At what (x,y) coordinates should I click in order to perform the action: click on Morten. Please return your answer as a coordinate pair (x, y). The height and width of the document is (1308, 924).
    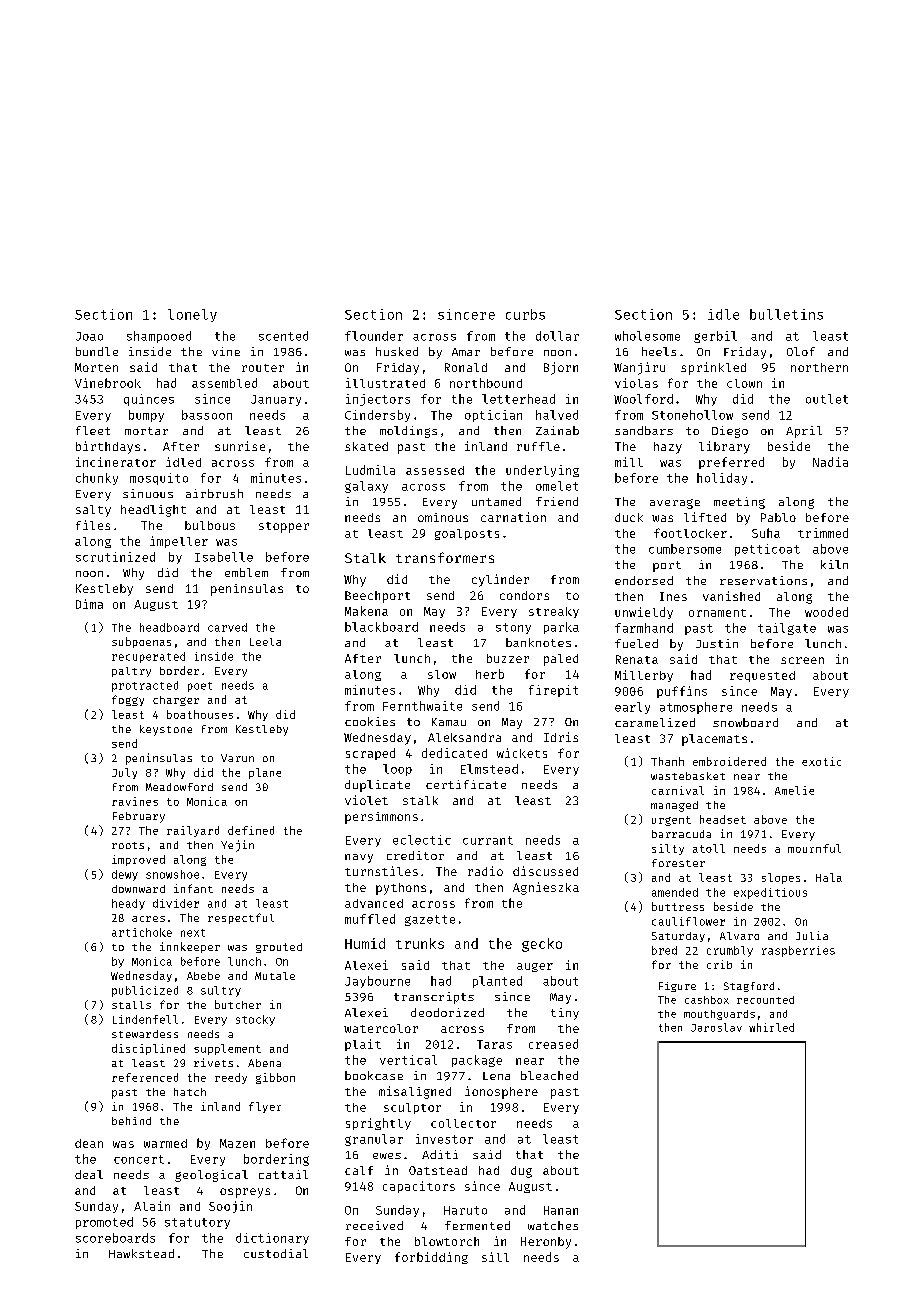
    Looking at the image, I should click on (96, 367).
